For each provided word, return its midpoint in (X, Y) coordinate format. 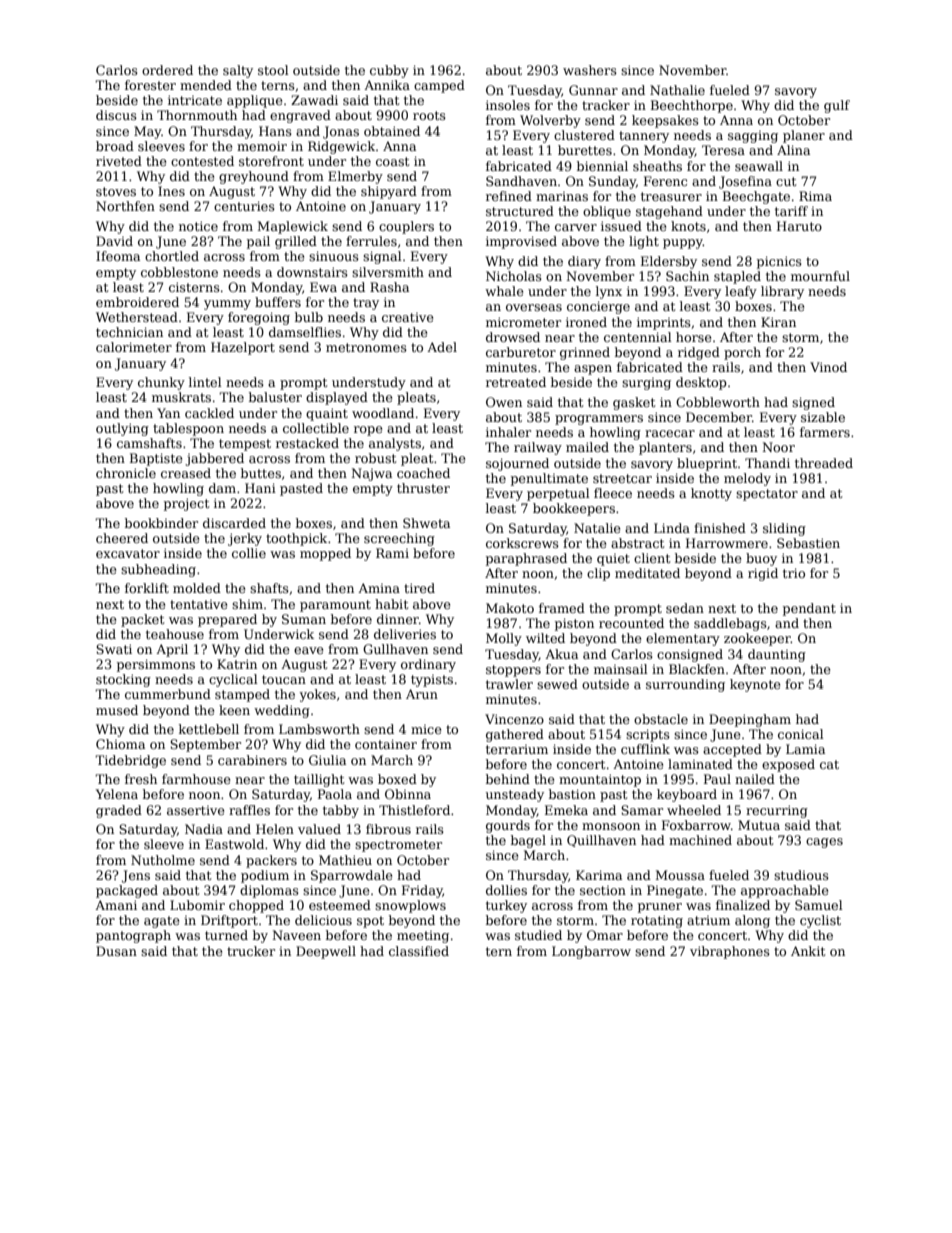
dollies (506, 890)
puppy (683, 244)
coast (392, 161)
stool (273, 70)
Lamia (805, 749)
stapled (737, 277)
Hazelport (243, 348)
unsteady (515, 795)
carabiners (252, 760)
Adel (442, 347)
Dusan (116, 951)
